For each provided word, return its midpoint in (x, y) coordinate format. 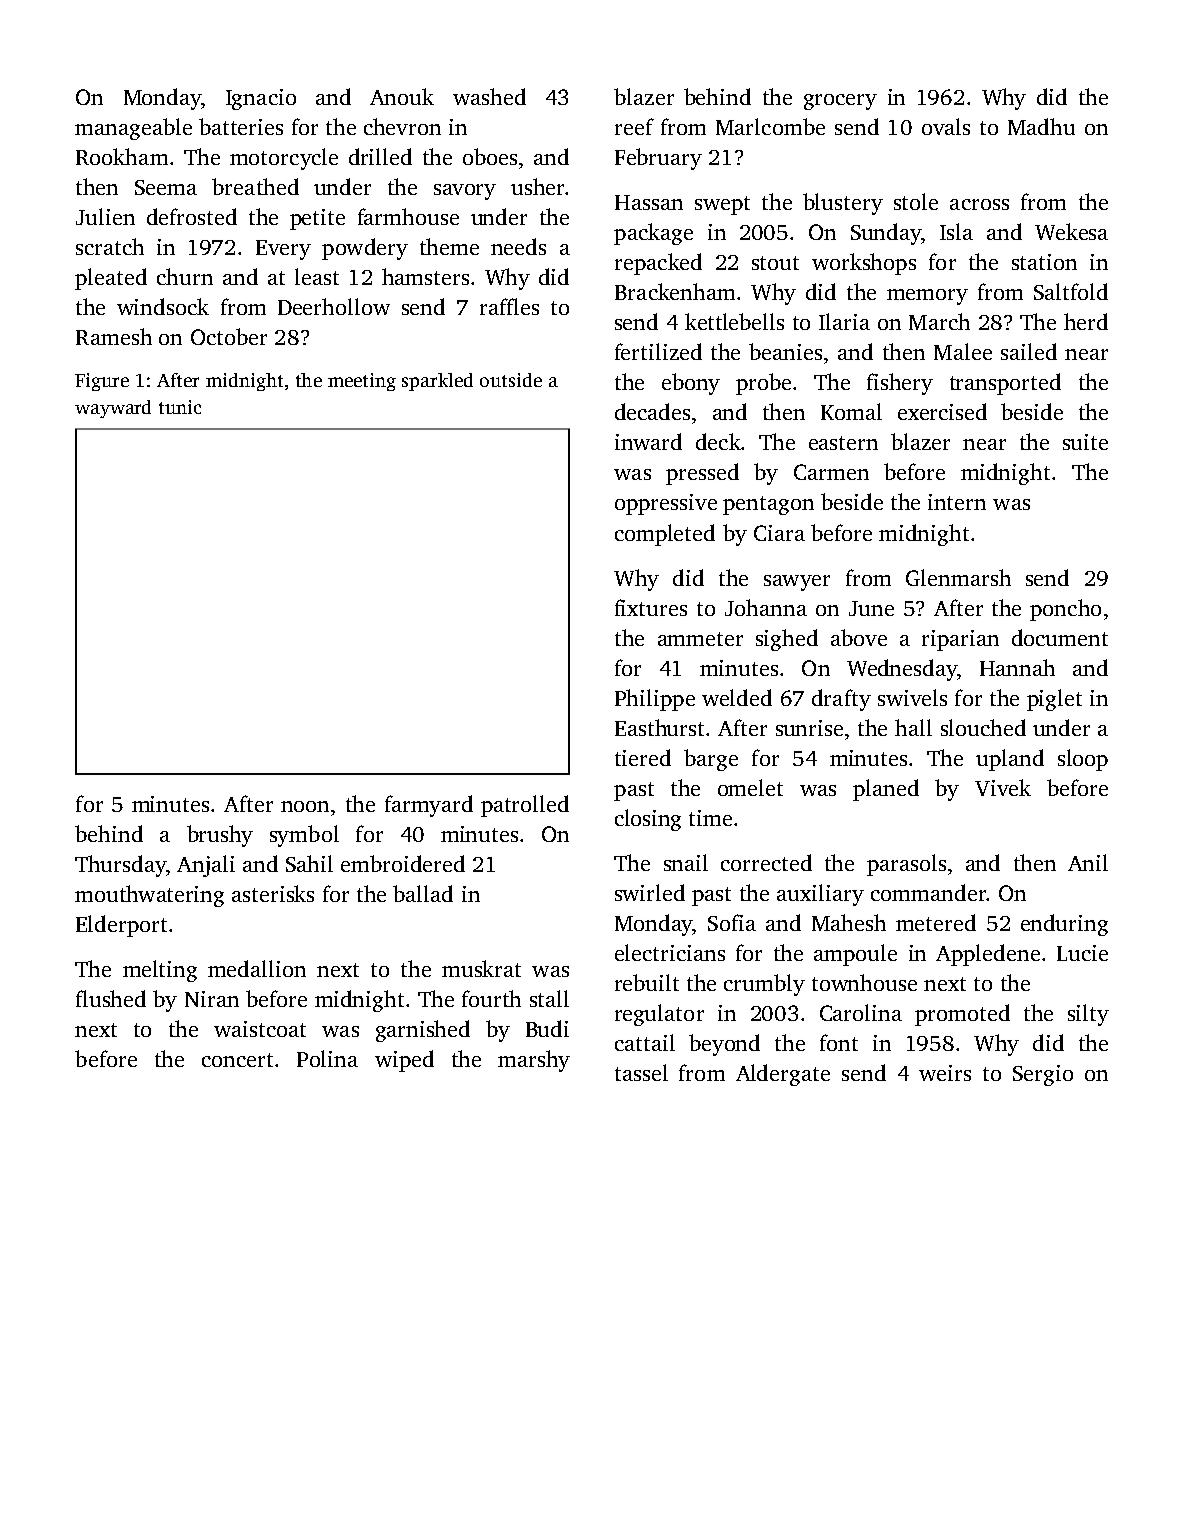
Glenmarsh (958, 577)
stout (775, 263)
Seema (166, 187)
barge (711, 760)
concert (237, 1060)
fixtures (651, 607)
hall (913, 727)
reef (634, 126)
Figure (102, 382)
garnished (423, 1031)
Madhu (1041, 126)
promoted (962, 1015)
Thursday (120, 866)
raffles (509, 306)
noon (305, 806)
